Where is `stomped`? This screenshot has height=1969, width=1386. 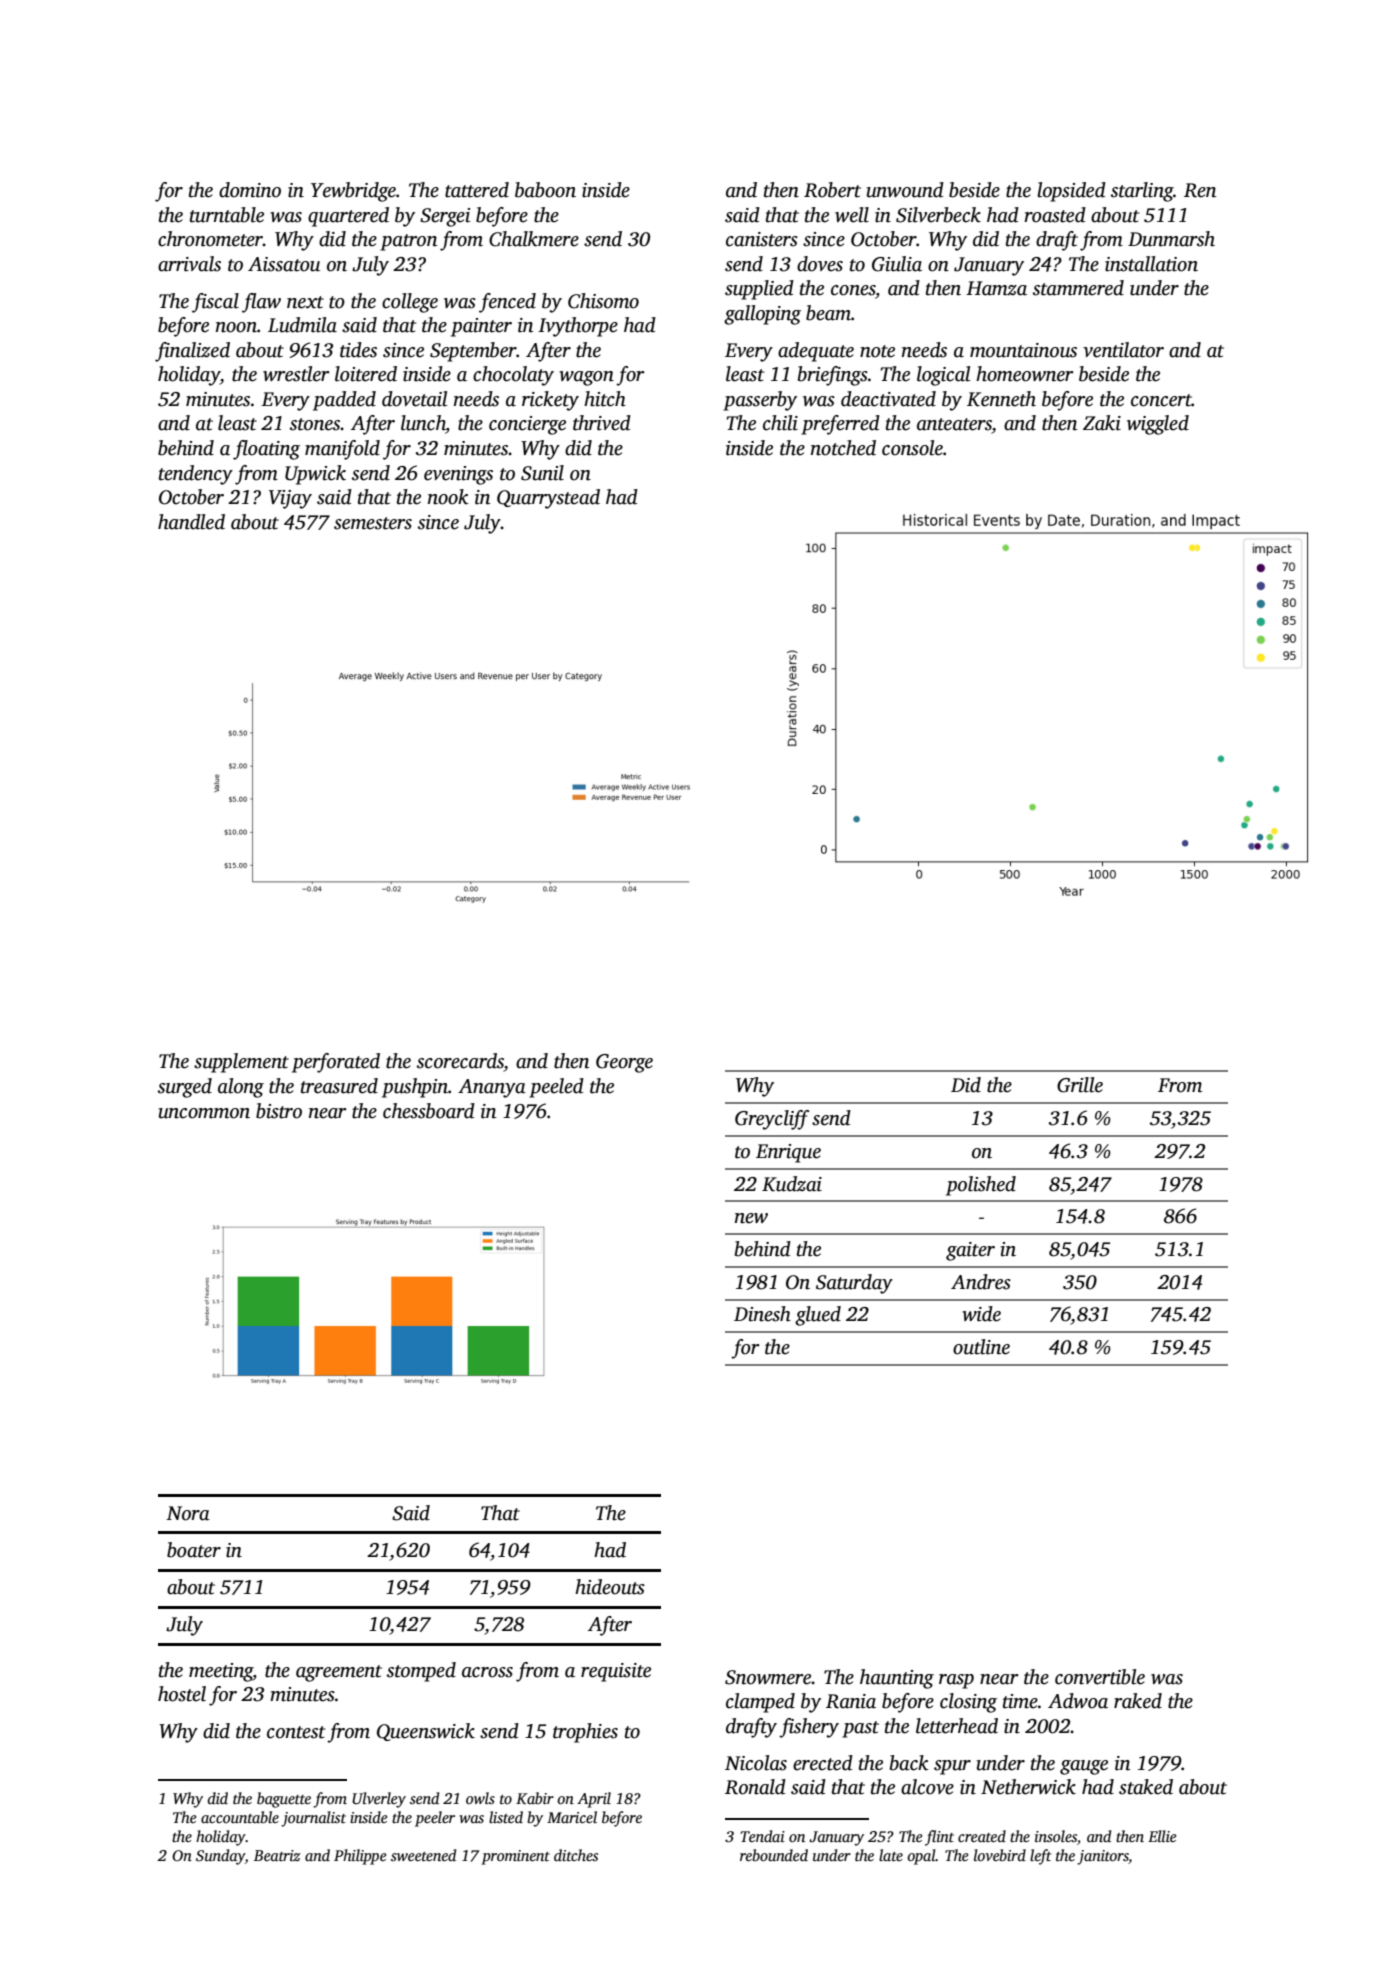 stomped is located at coordinates (421, 1672).
